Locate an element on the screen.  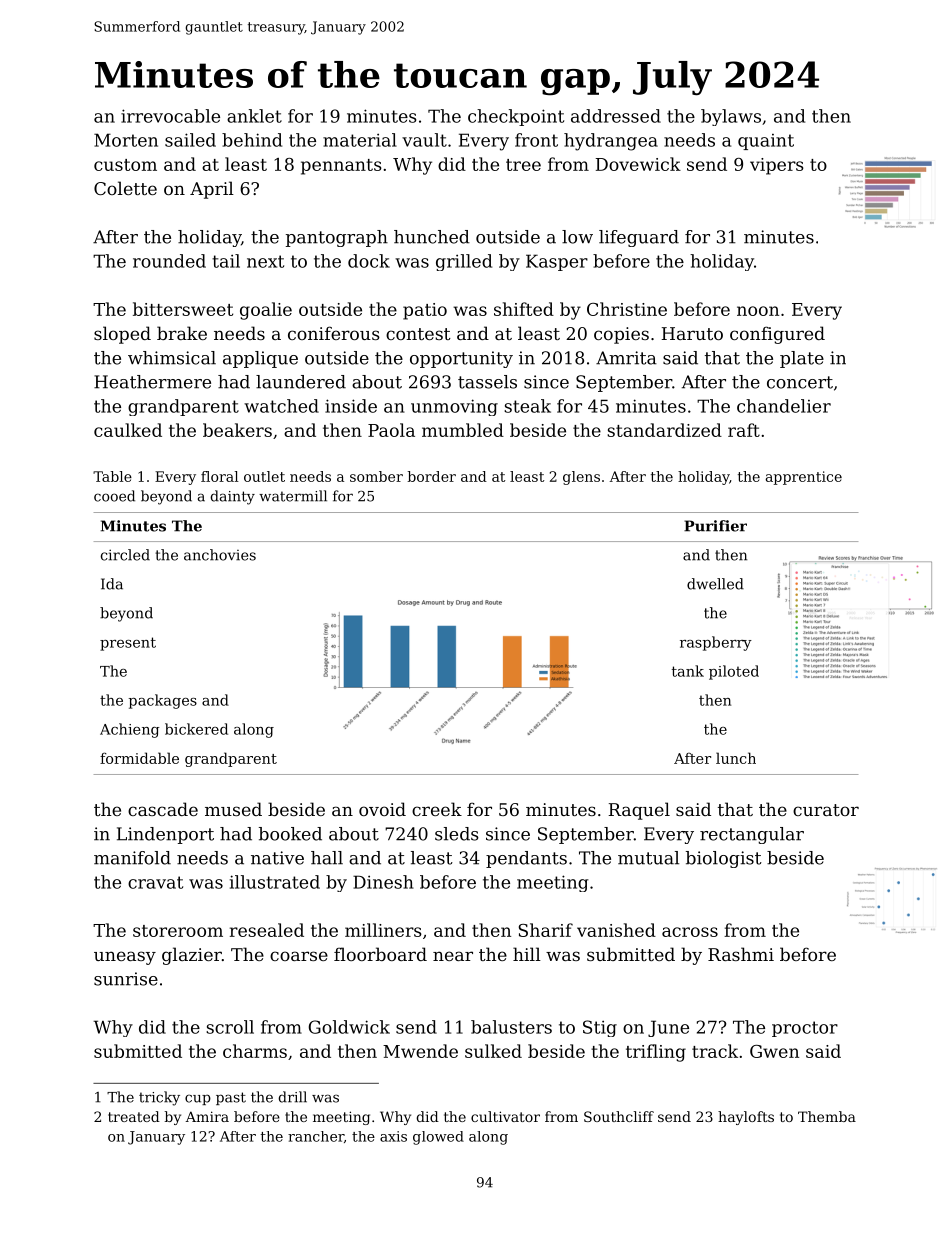
Themba is located at coordinates (827, 1116).
